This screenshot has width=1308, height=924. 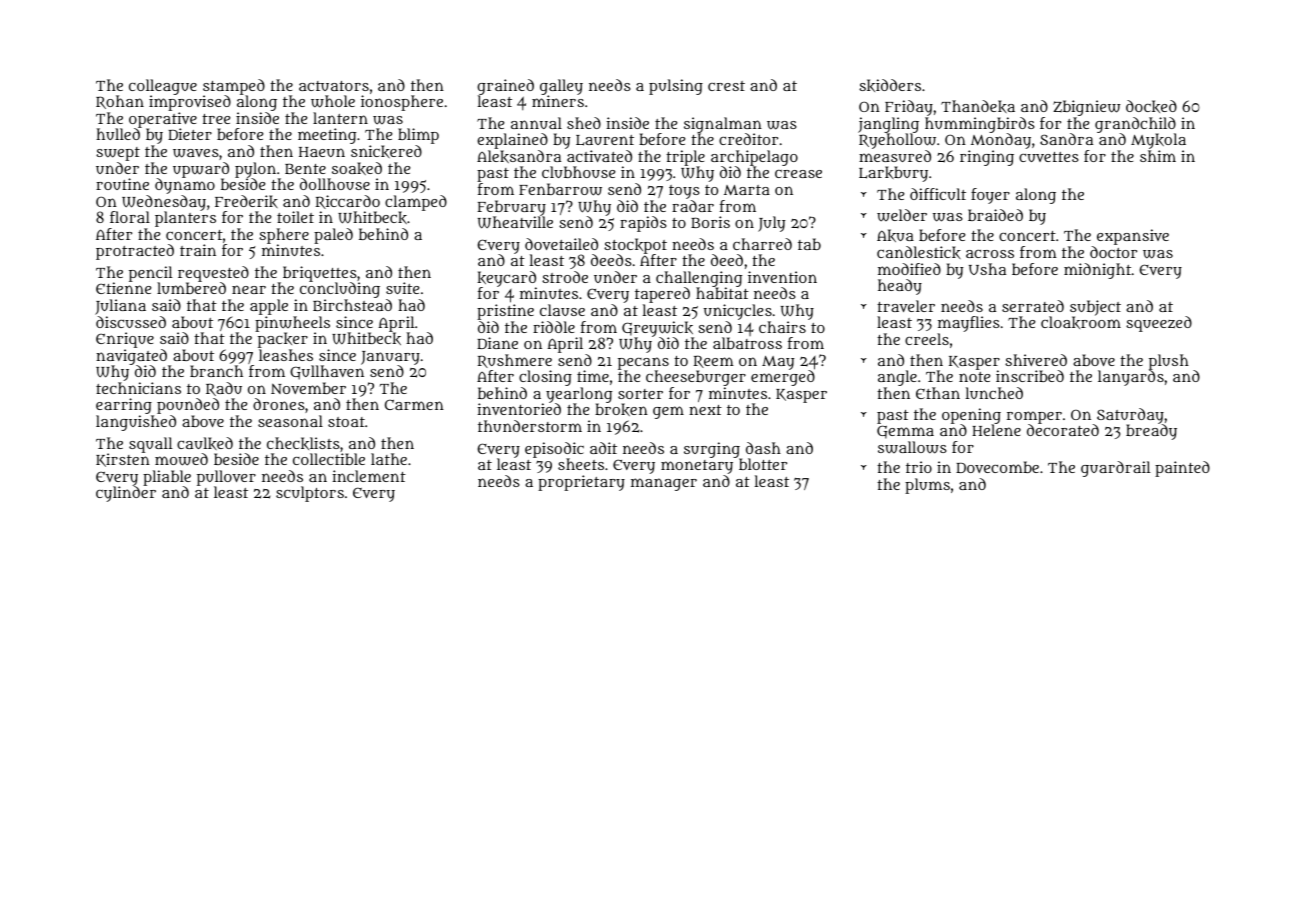 What do you see at coordinates (1133, 237) in the screenshot?
I see `expansive` at bounding box center [1133, 237].
